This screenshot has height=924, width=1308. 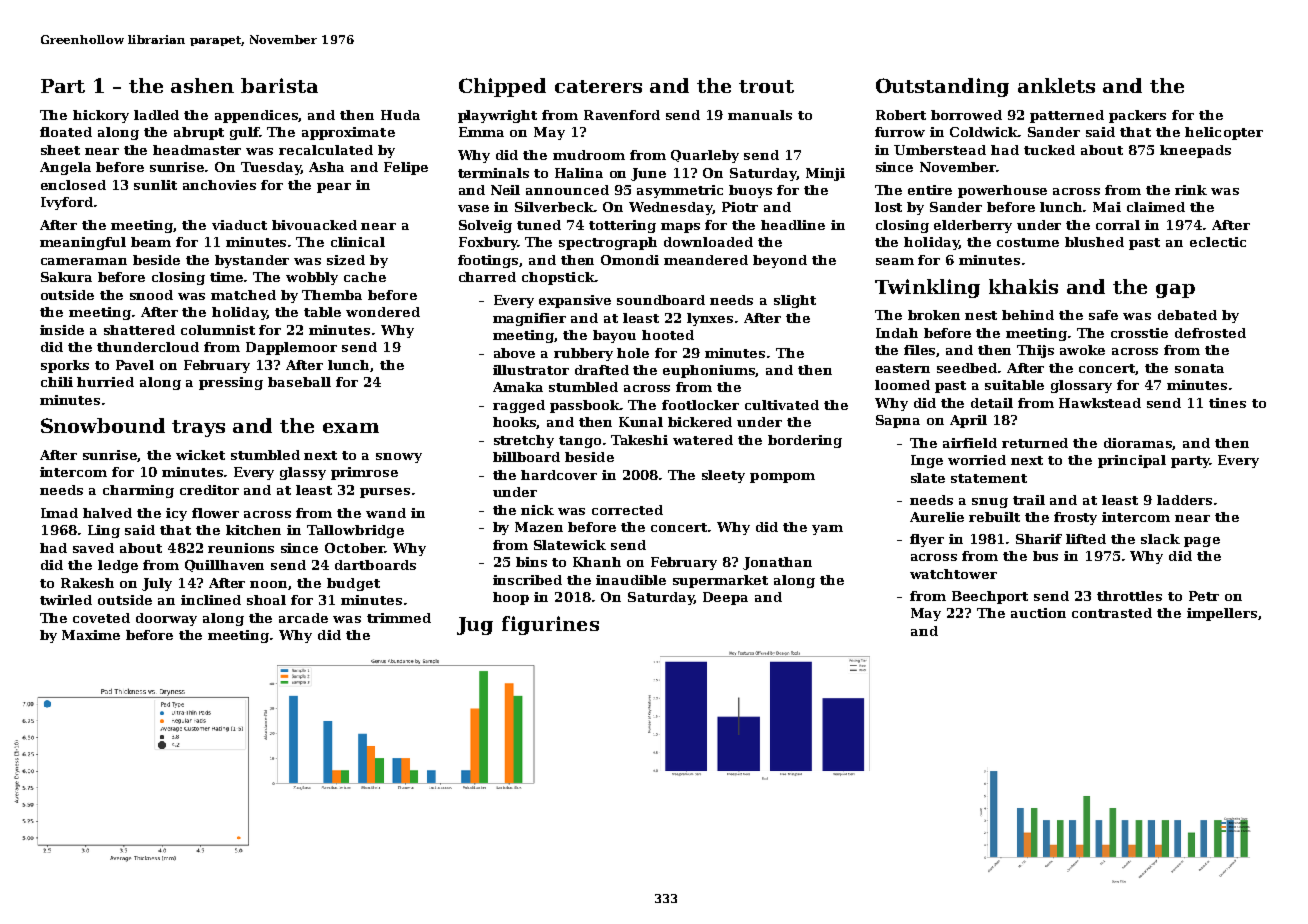 I want to click on Imad, so click(x=59, y=513).
